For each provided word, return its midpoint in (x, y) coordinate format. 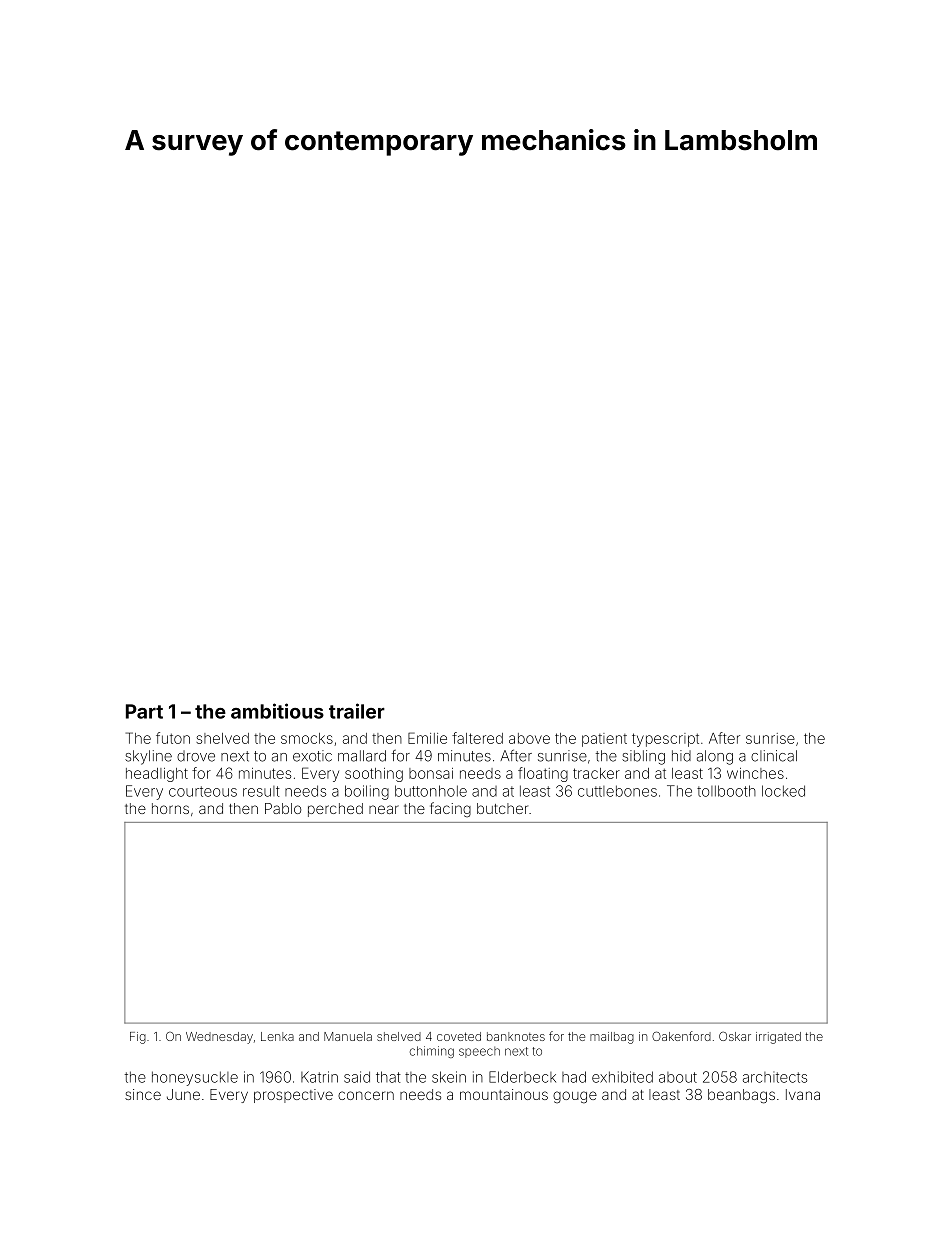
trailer (357, 711)
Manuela (348, 1036)
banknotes (516, 1036)
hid (681, 756)
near (384, 809)
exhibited (622, 1077)
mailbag (612, 1038)
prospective (293, 1096)
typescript (665, 740)
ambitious (277, 711)
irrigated (778, 1038)
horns (170, 808)
